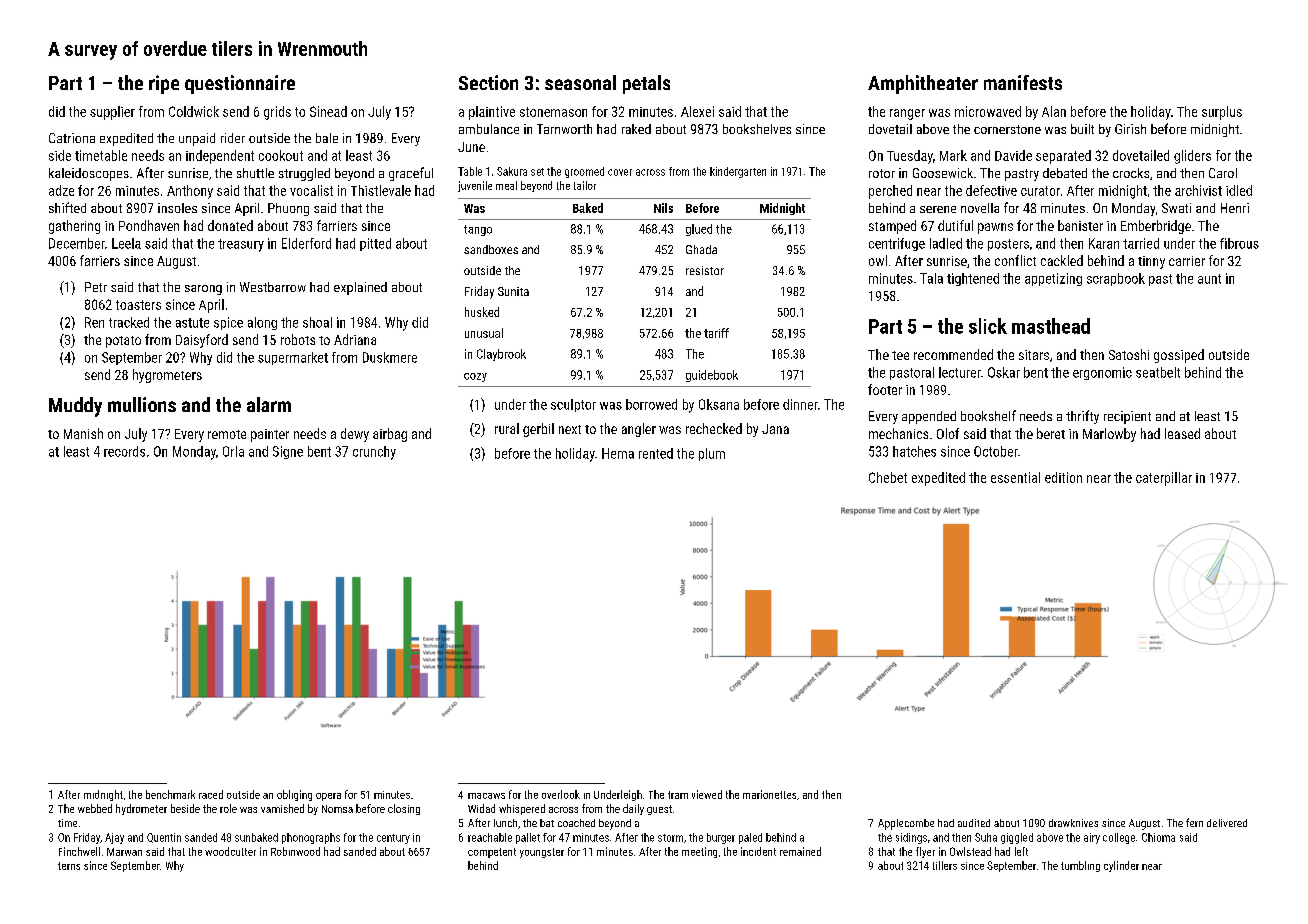 The height and width of the screenshot is (924, 1308). What do you see at coordinates (1227, 823) in the screenshot?
I see `delivered` at bounding box center [1227, 823].
